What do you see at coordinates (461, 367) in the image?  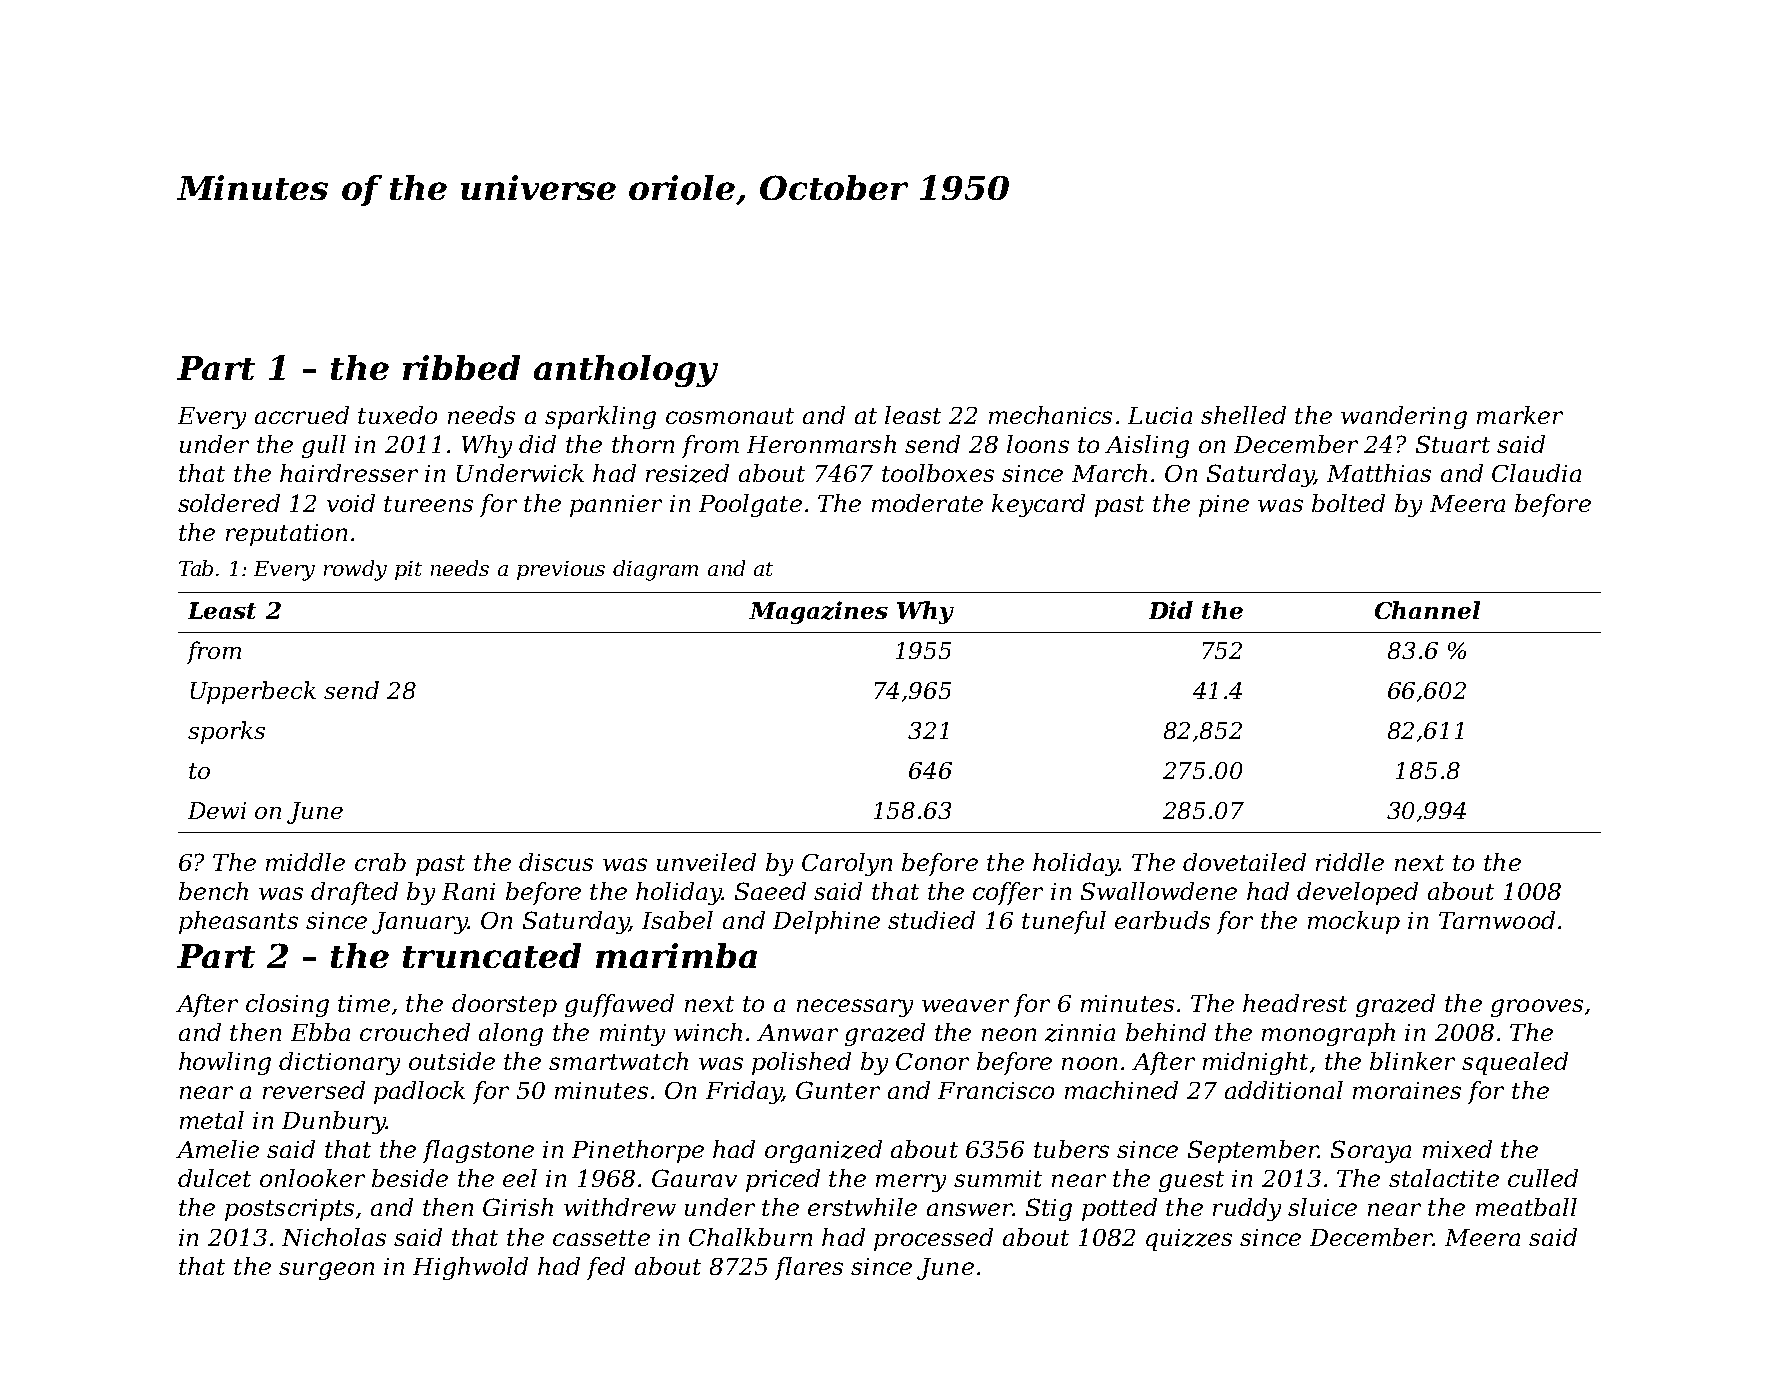 I see `ribbed` at bounding box center [461, 367].
